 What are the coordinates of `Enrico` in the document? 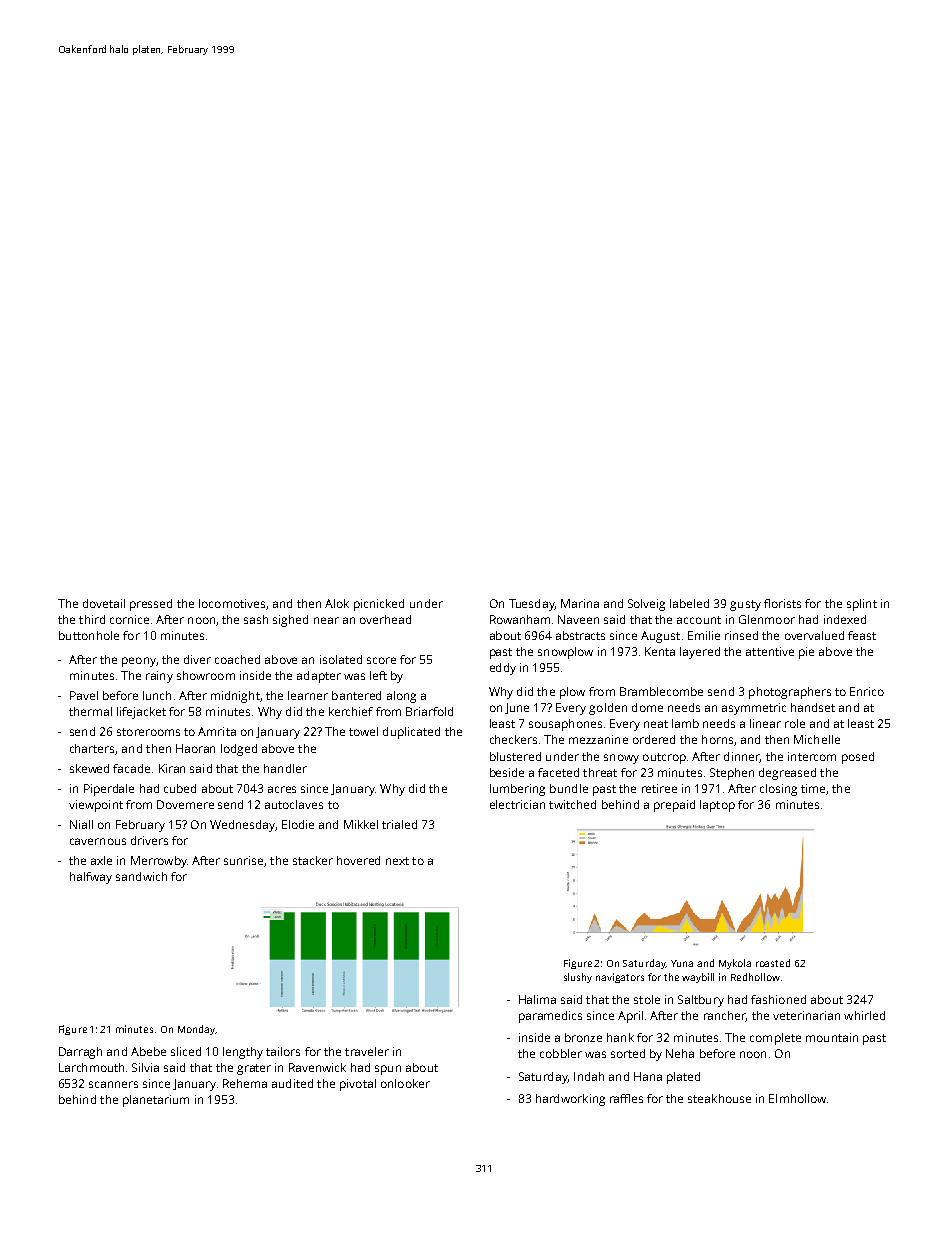 It's located at (867, 691).
